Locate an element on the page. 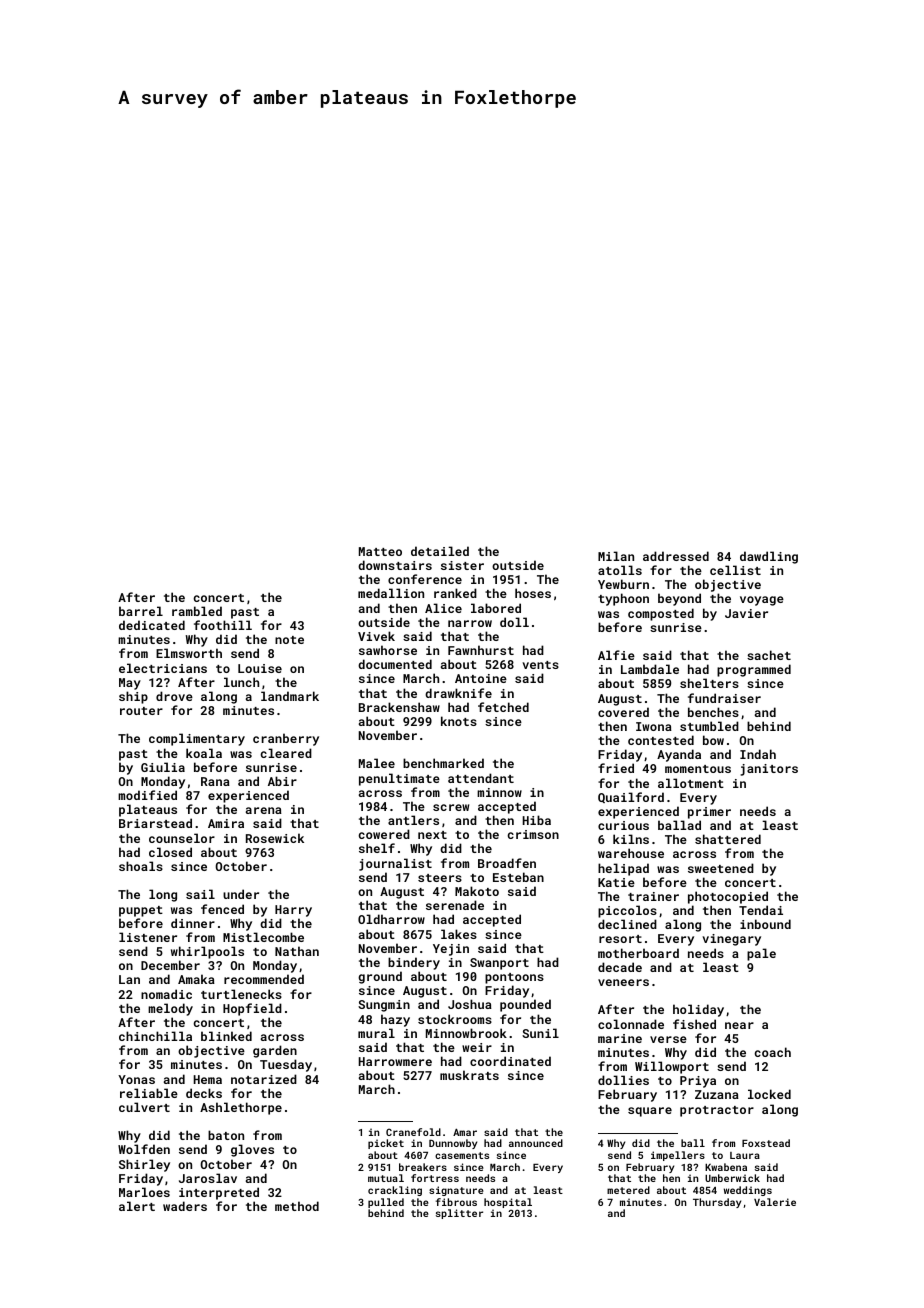 The image size is (924, 1308). resort is located at coordinates (620, 939).
